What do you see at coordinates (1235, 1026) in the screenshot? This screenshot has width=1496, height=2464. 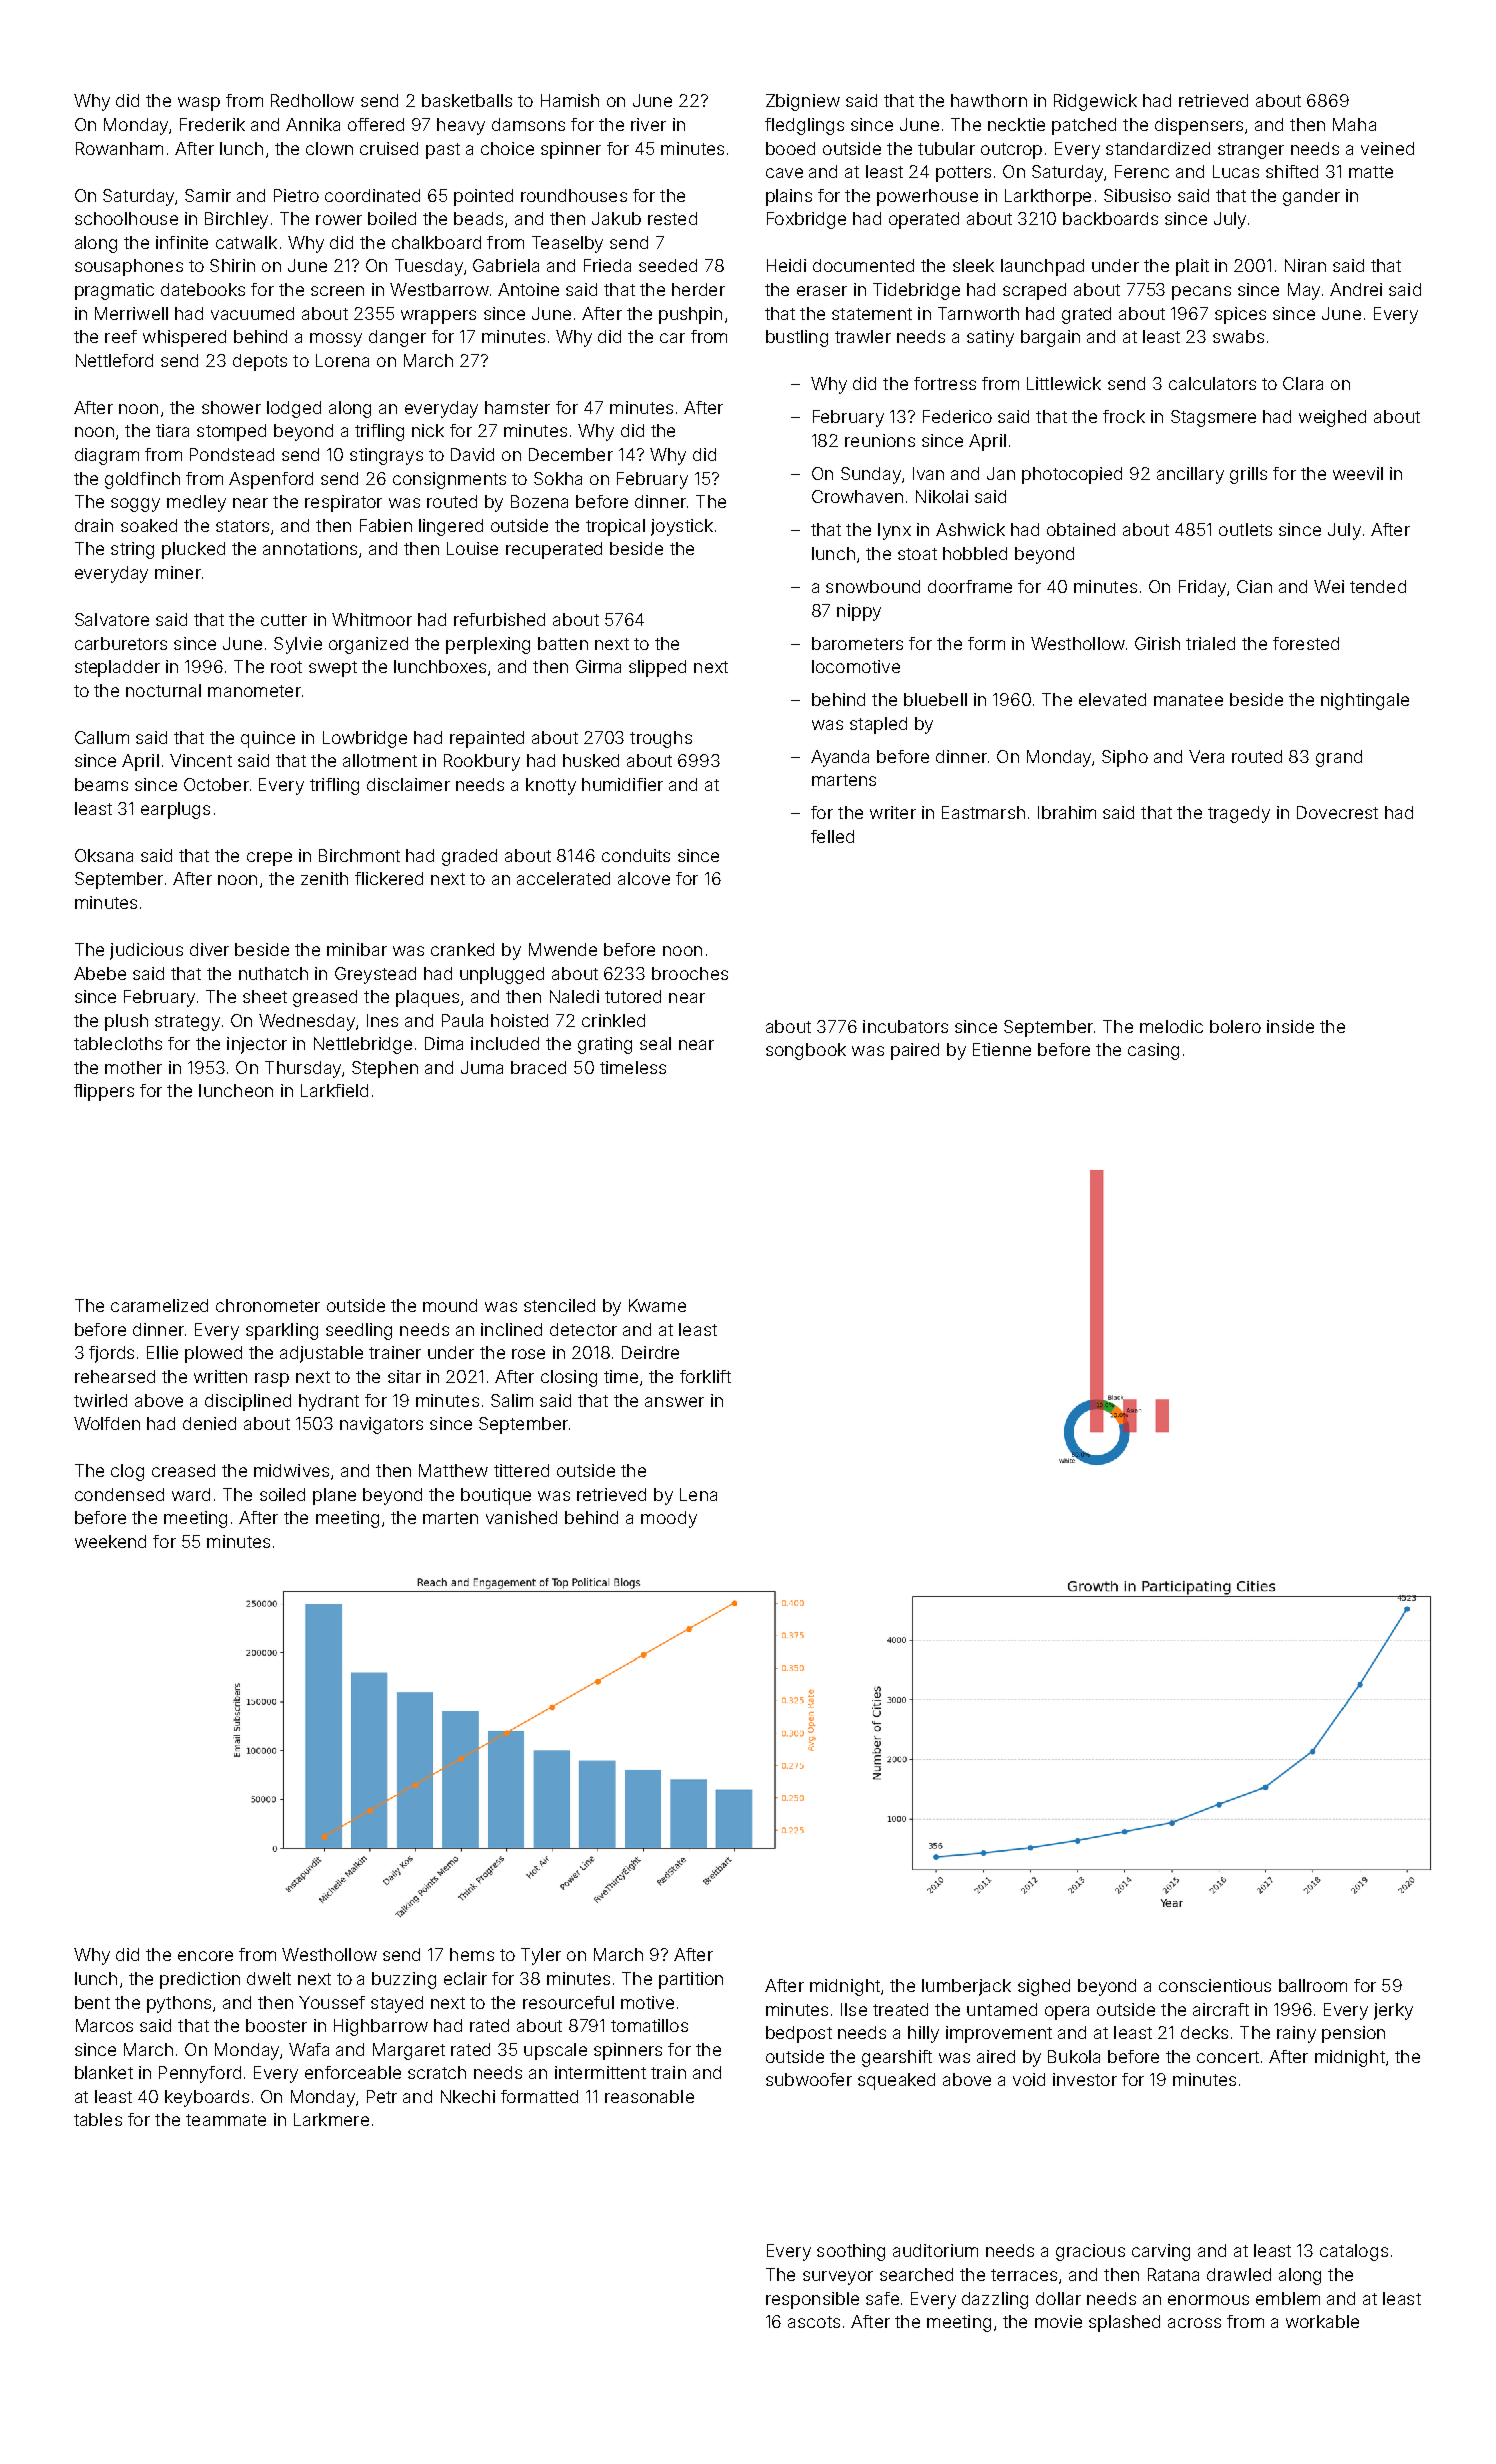 I see `bolero` at bounding box center [1235, 1026].
